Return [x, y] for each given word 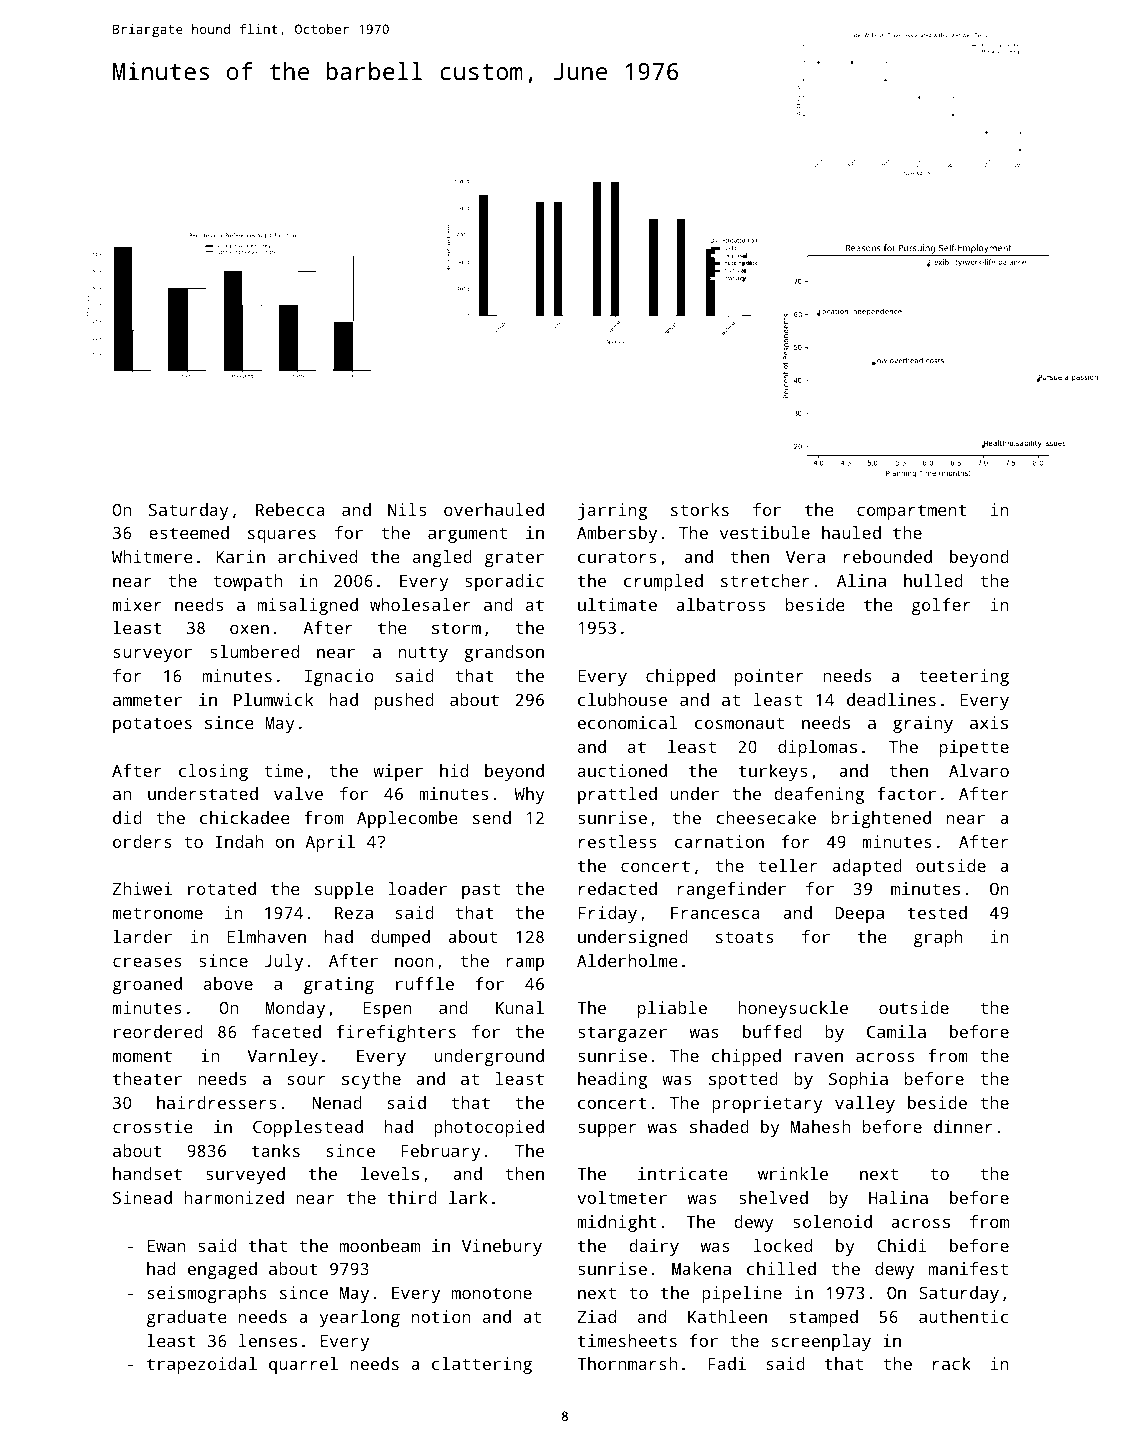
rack [952, 1363]
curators [617, 557]
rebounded [888, 556]
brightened [881, 819]
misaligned [308, 606]
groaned [147, 985]
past [481, 891]
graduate [187, 1318]
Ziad [596, 1316]
